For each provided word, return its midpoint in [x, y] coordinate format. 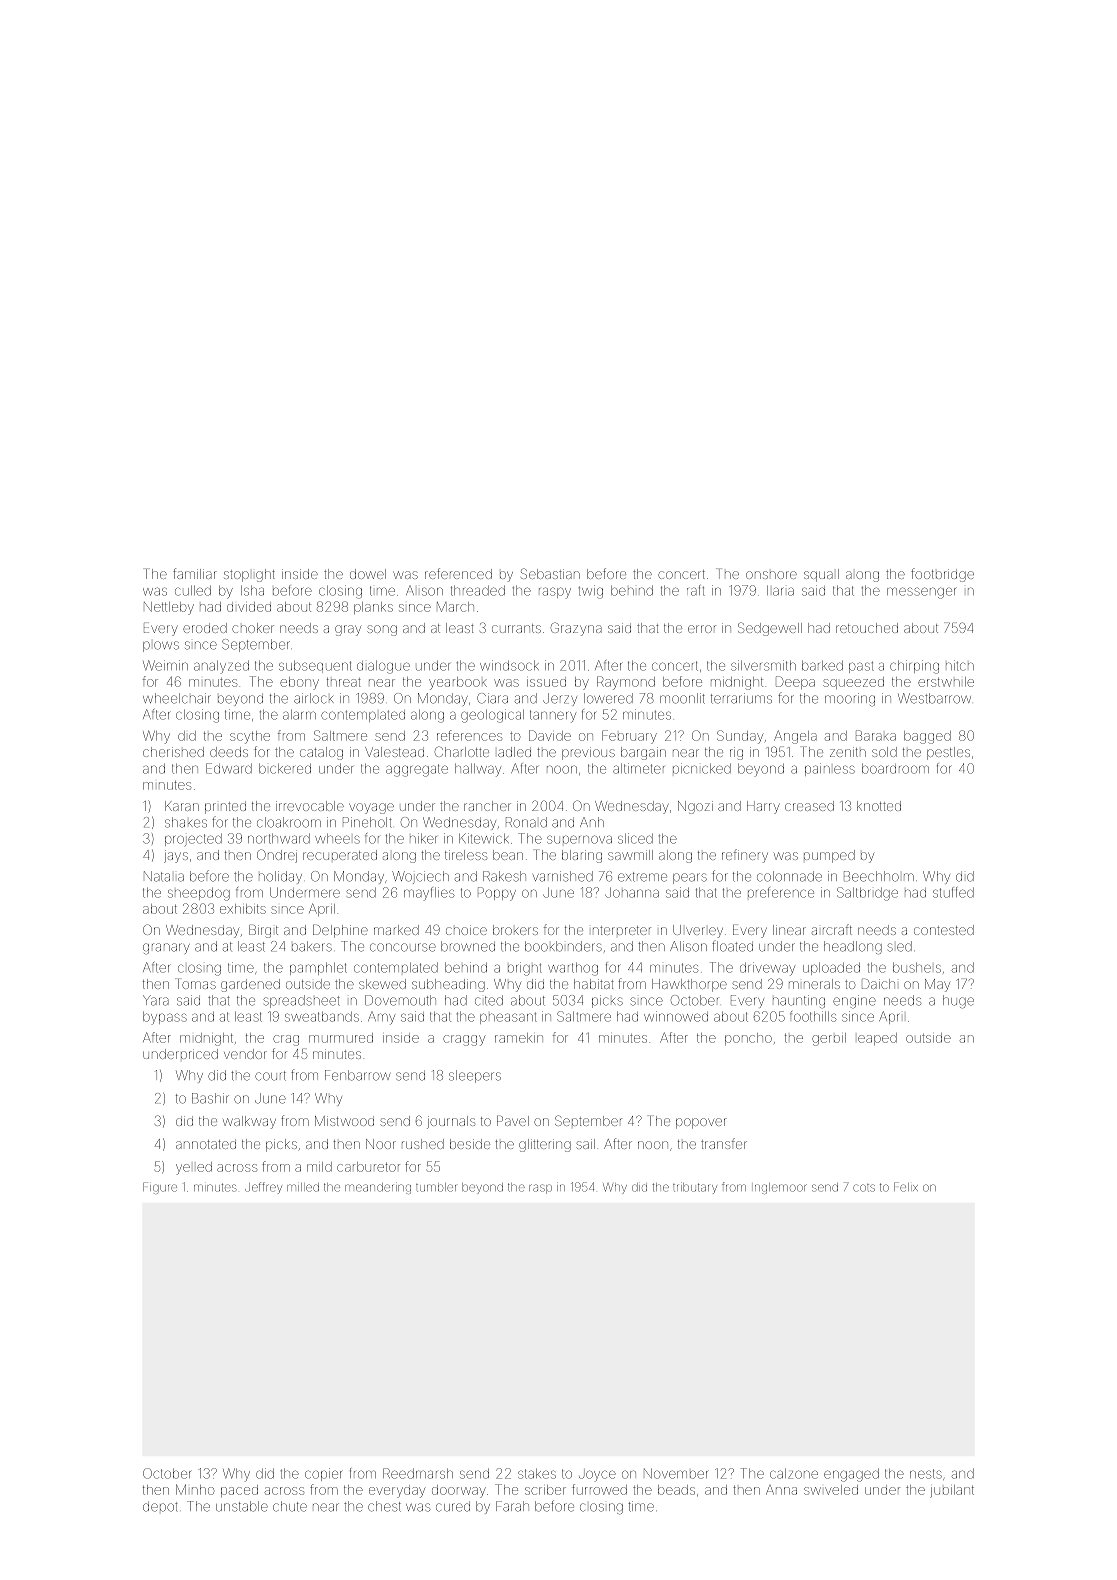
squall [821, 575]
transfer [724, 1143]
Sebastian [550, 573]
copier [323, 1474]
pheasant [508, 1018]
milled [303, 1187]
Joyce [597, 1476]
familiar [195, 573]
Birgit [263, 931]
